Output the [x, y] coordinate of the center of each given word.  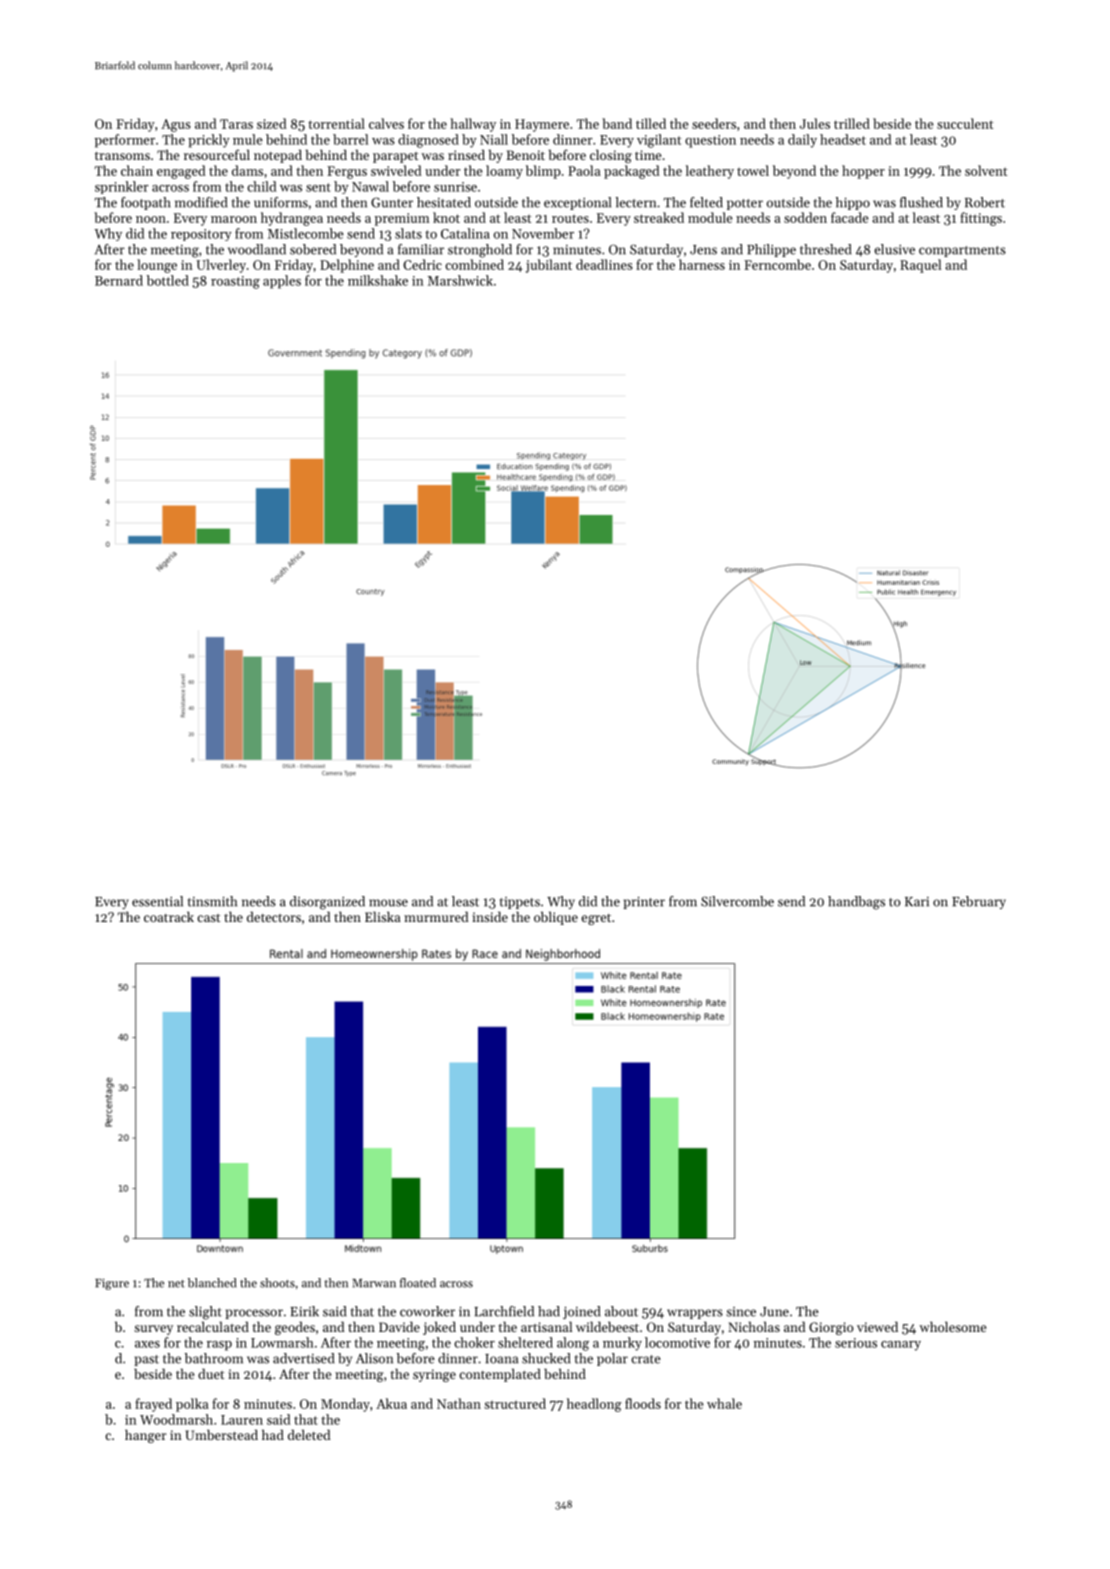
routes [570, 218]
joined [581, 1312]
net [176, 1284]
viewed [877, 1326]
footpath [146, 203]
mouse [388, 903]
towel [753, 170]
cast [209, 918]
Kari [917, 902]
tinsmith [212, 901]
